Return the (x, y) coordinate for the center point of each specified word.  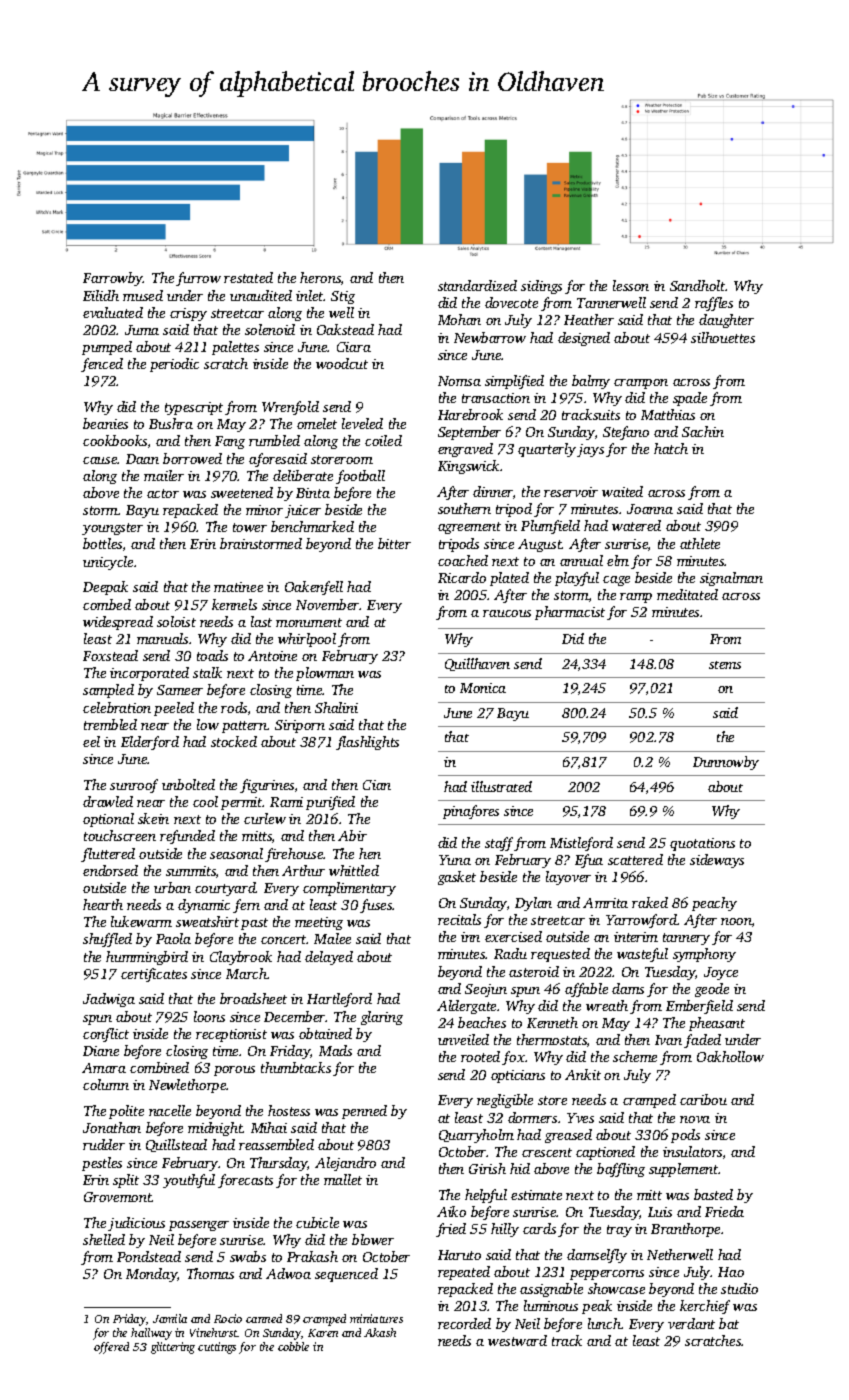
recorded (464, 1323)
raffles (714, 304)
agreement (469, 528)
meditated (687, 594)
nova (695, 1119)
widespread (118, 623)
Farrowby (113, 279)
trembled (110, 724)
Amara (104, 1068)
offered (111, 1348)
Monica (483, 688)
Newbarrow (490, 337)
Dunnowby (726, 763)
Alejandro (345, 1164)
